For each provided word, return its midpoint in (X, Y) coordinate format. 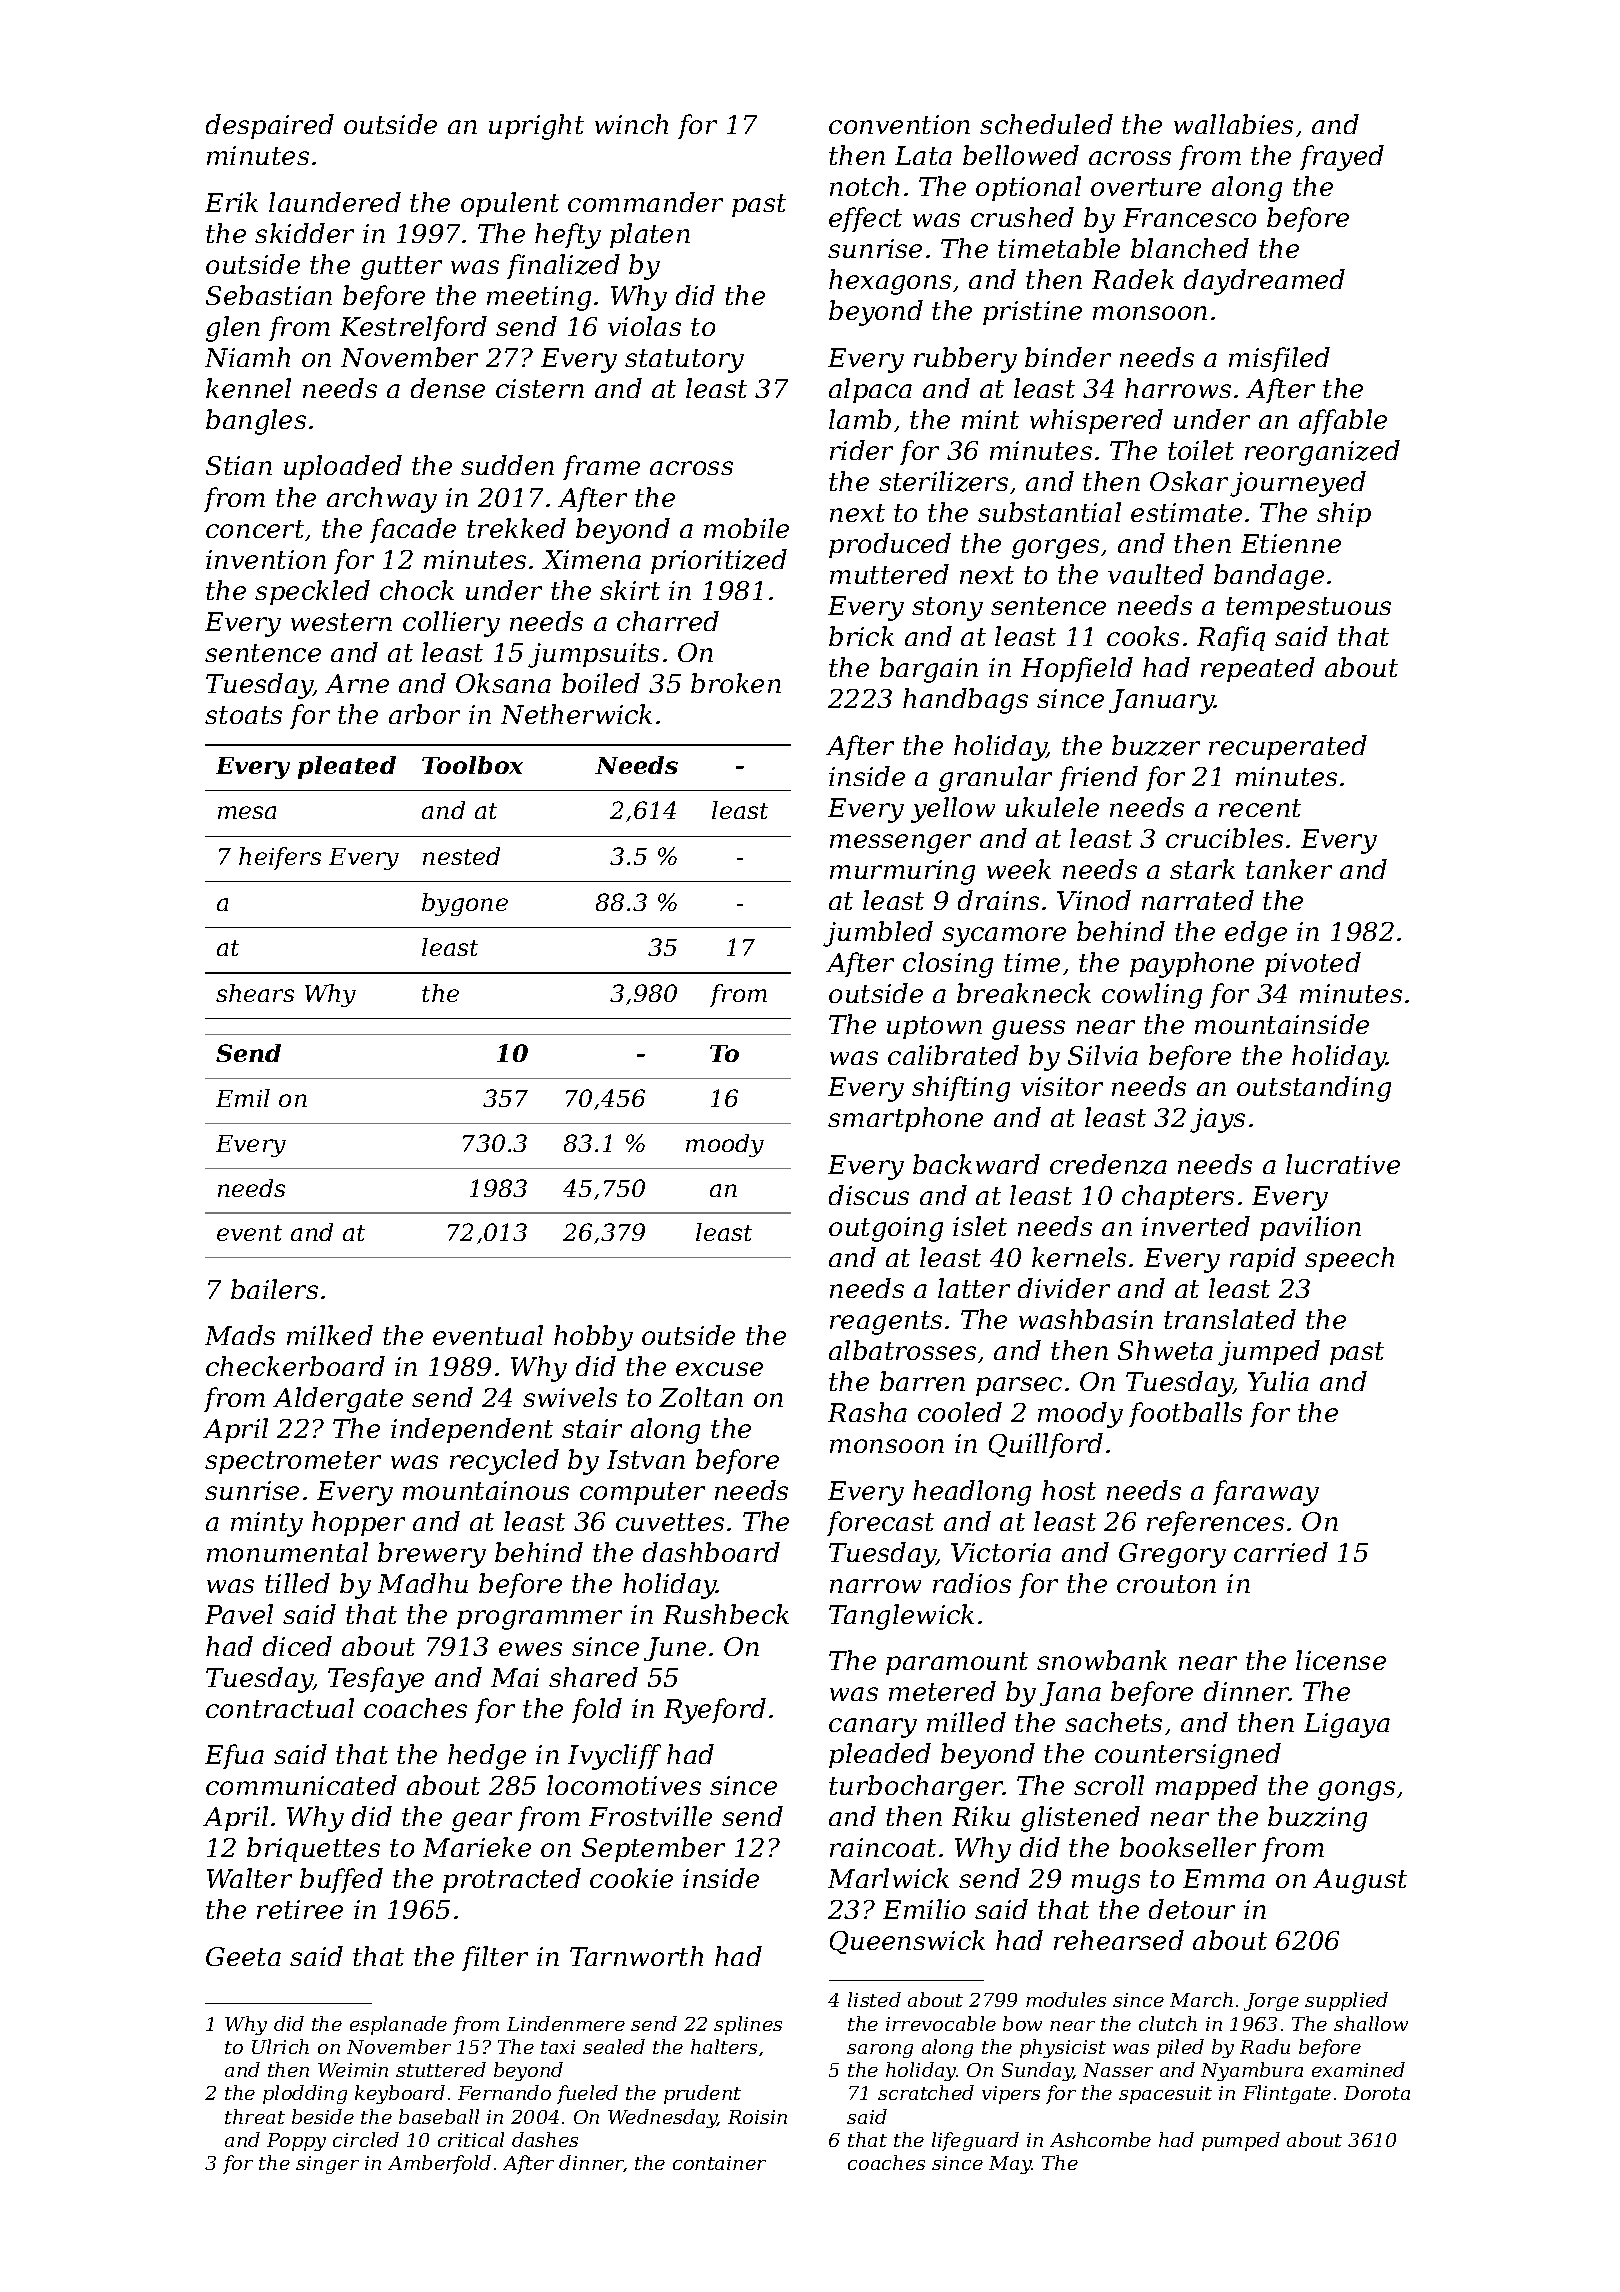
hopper (358, 1523)
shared (593, 1677)
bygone (465, 904)
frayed (1342, 158)
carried (1281, 1552)
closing (948, 965)
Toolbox (472, 765)
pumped (1241, 2141)
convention (899, 124)
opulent (510, 204)
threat (255, 2116)
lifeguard (975, 2141)
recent (1260, 808)
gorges (1055, 549)
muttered (889, 574)
